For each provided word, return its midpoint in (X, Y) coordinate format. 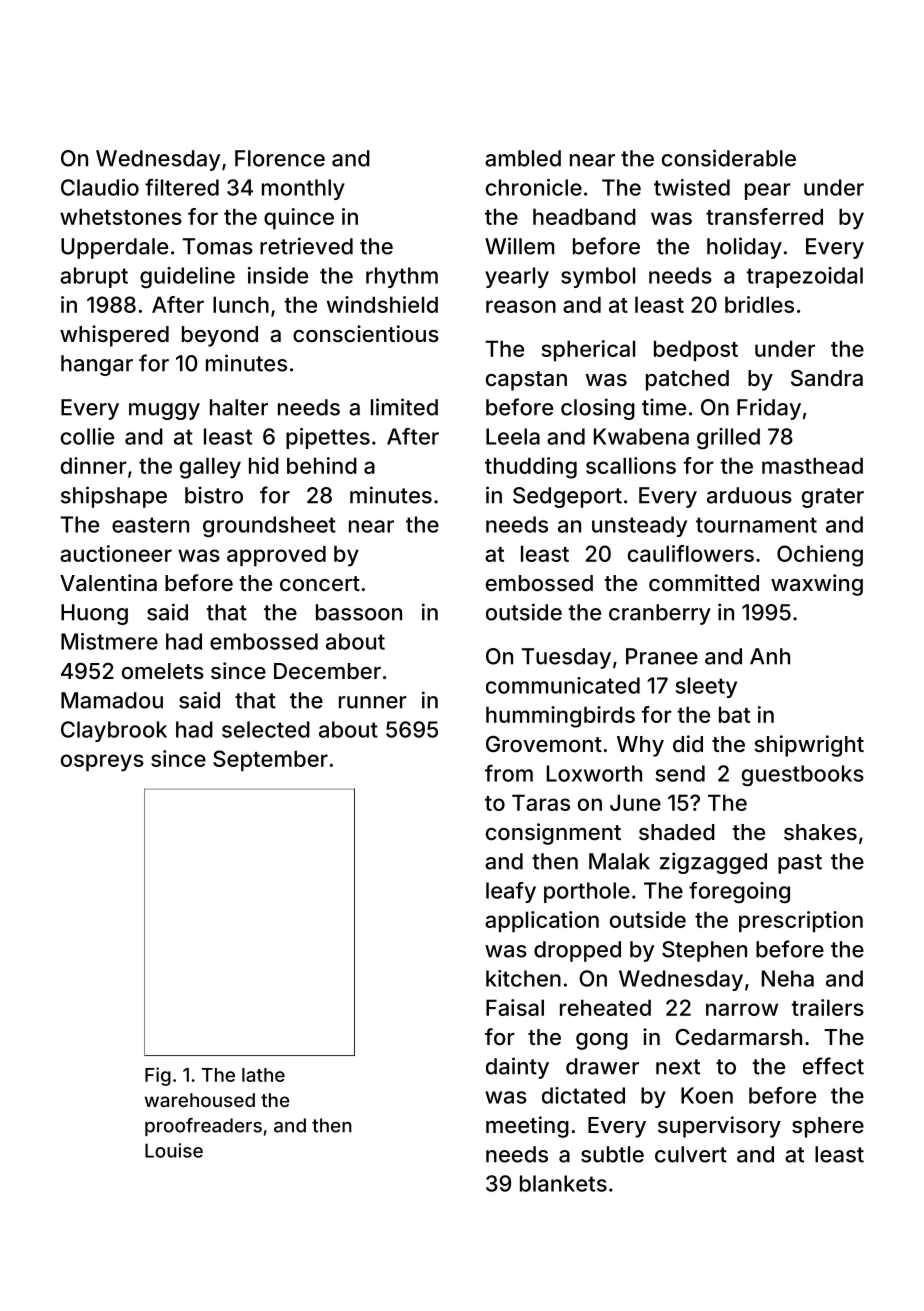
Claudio (100, 187)
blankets (563, 1183)
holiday (744, 248)
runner (373, 702)
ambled (523, 158)
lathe (263, 1075)
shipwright (809, 746)
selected (266, 729)
